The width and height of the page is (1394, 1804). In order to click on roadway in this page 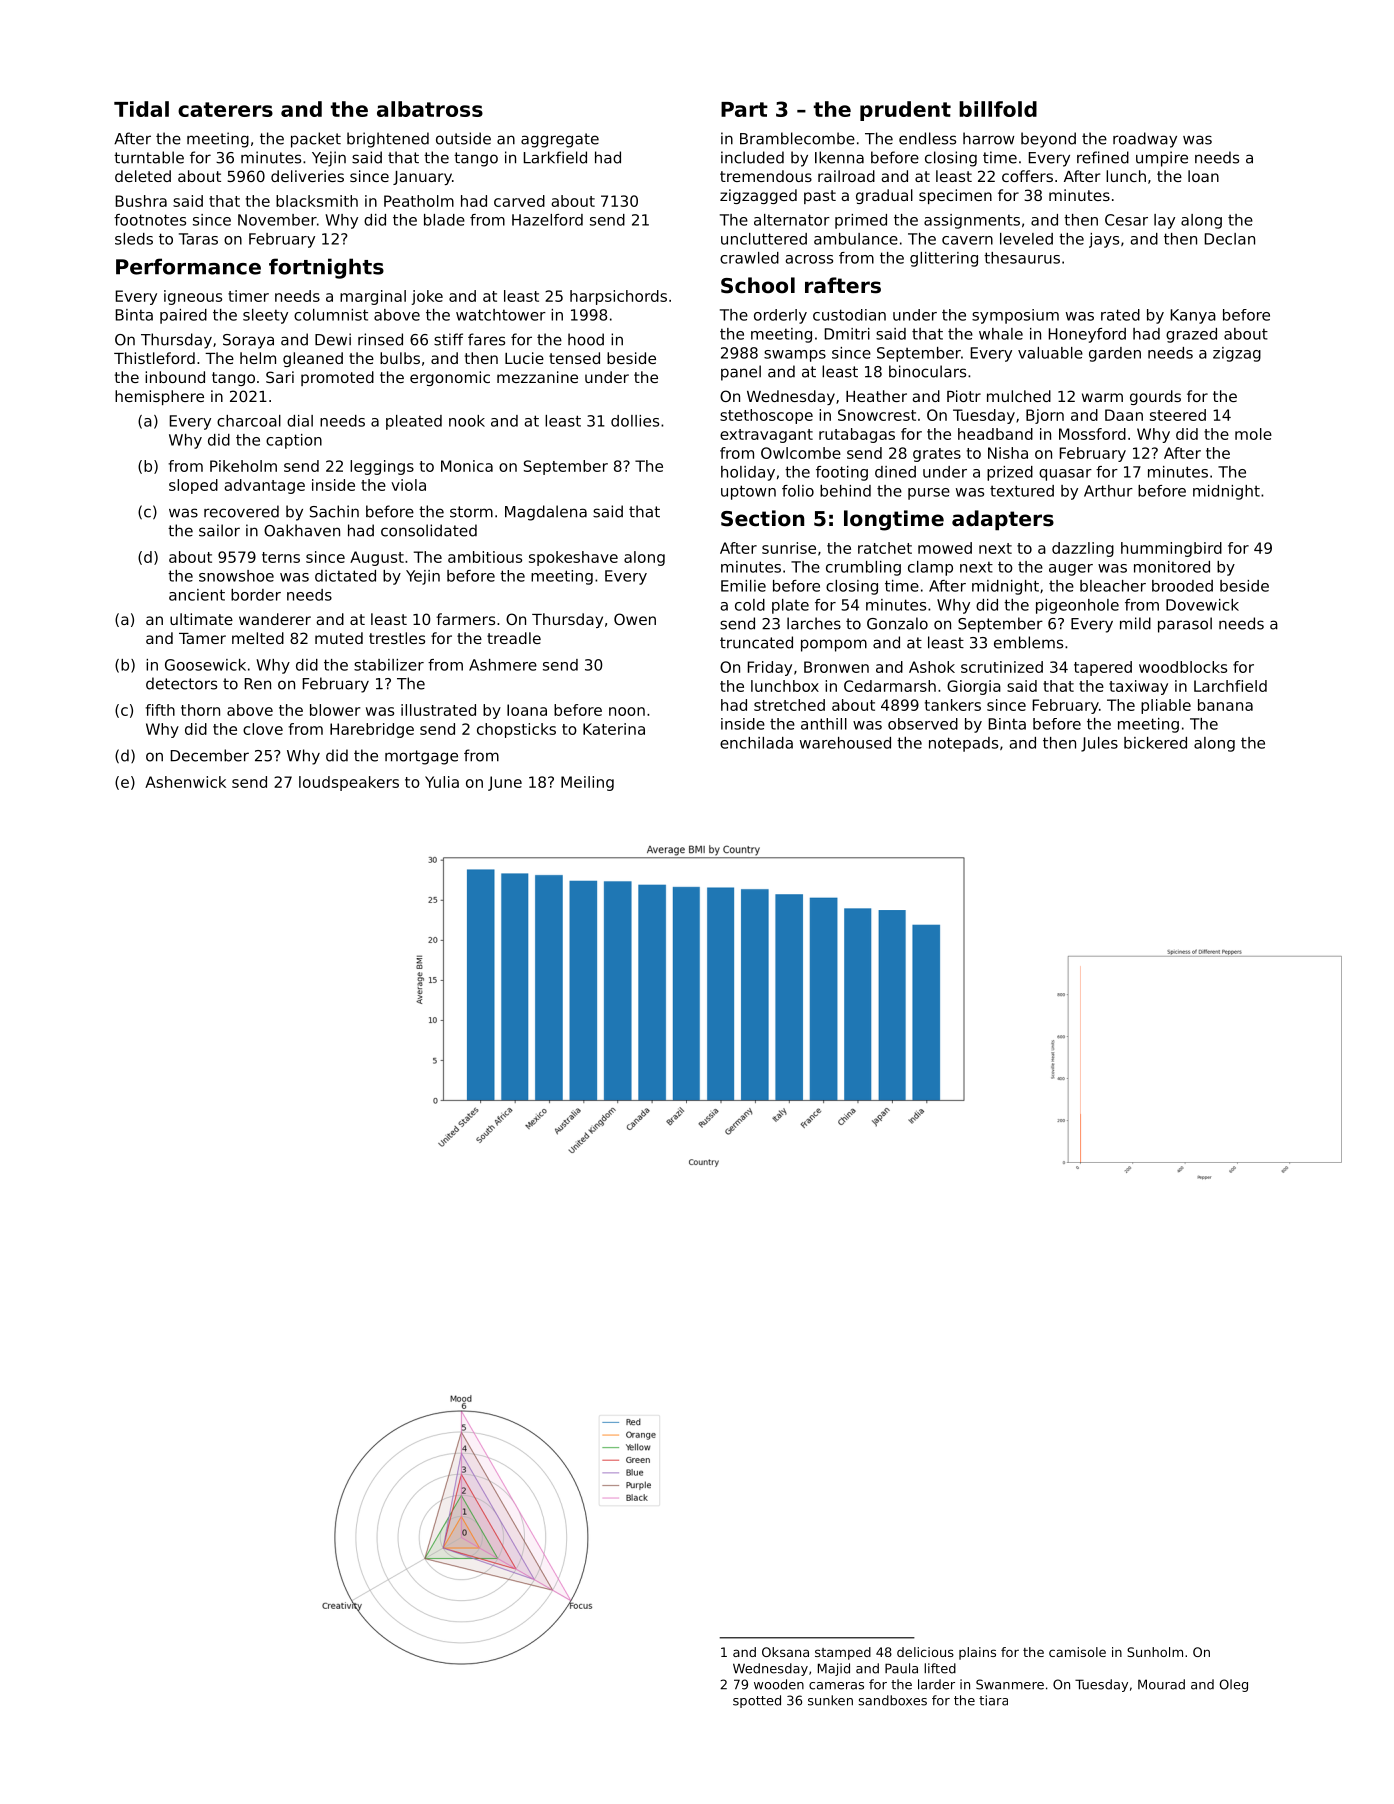, I will do `click(1145, 140)`.
